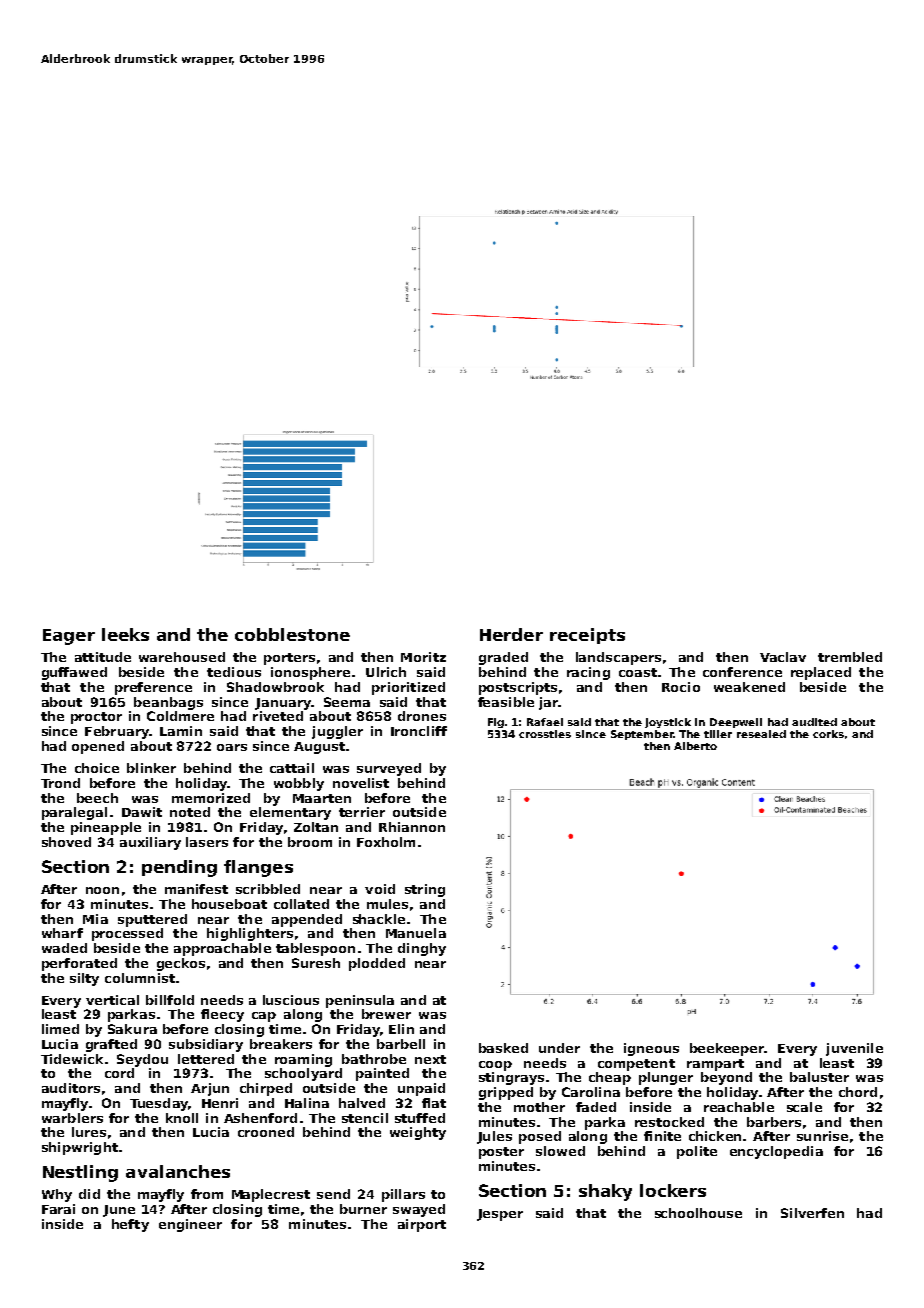  I want to click on Alberto, so click(695, 746).
